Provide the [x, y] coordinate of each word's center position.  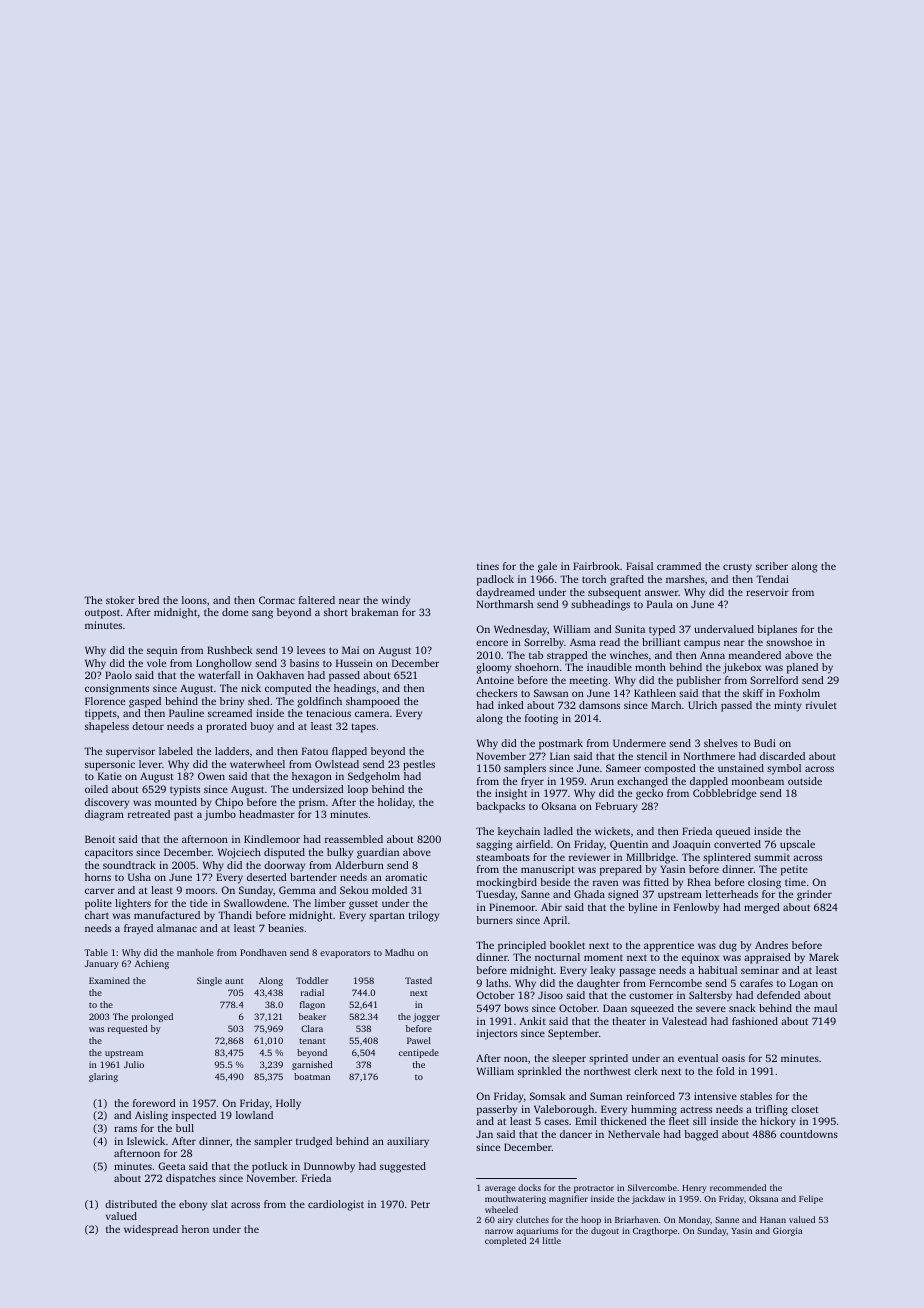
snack [742, 1008]
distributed [131, 1204]
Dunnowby [329, 1167]
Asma [583, 642]
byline [642, 908]
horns [98, 877]
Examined [109, 980]
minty [788, 706]
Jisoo [550, 995]
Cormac [277, 600]
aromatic [406, 877]
